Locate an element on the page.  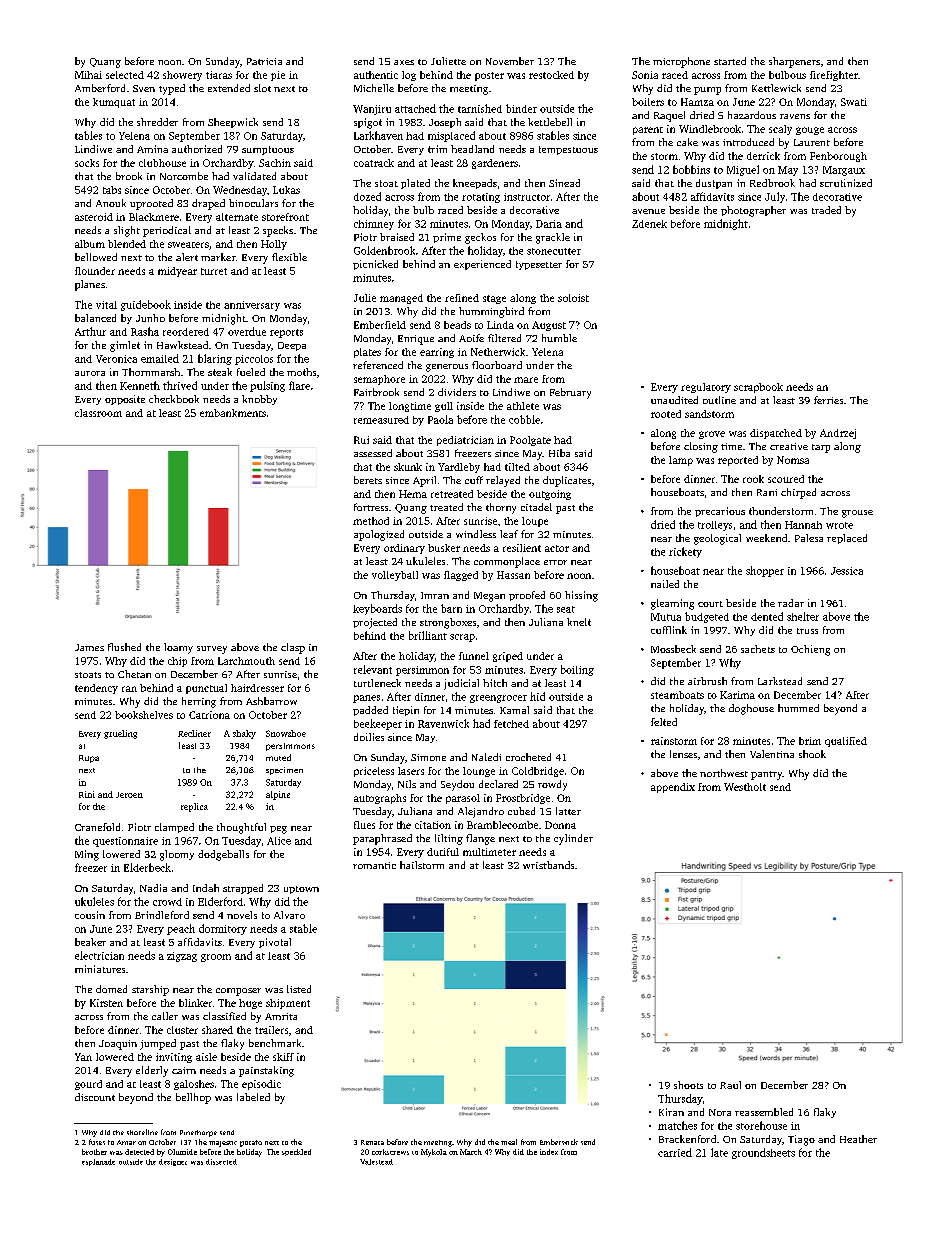
designer is located at coordinates (173, 1162).
